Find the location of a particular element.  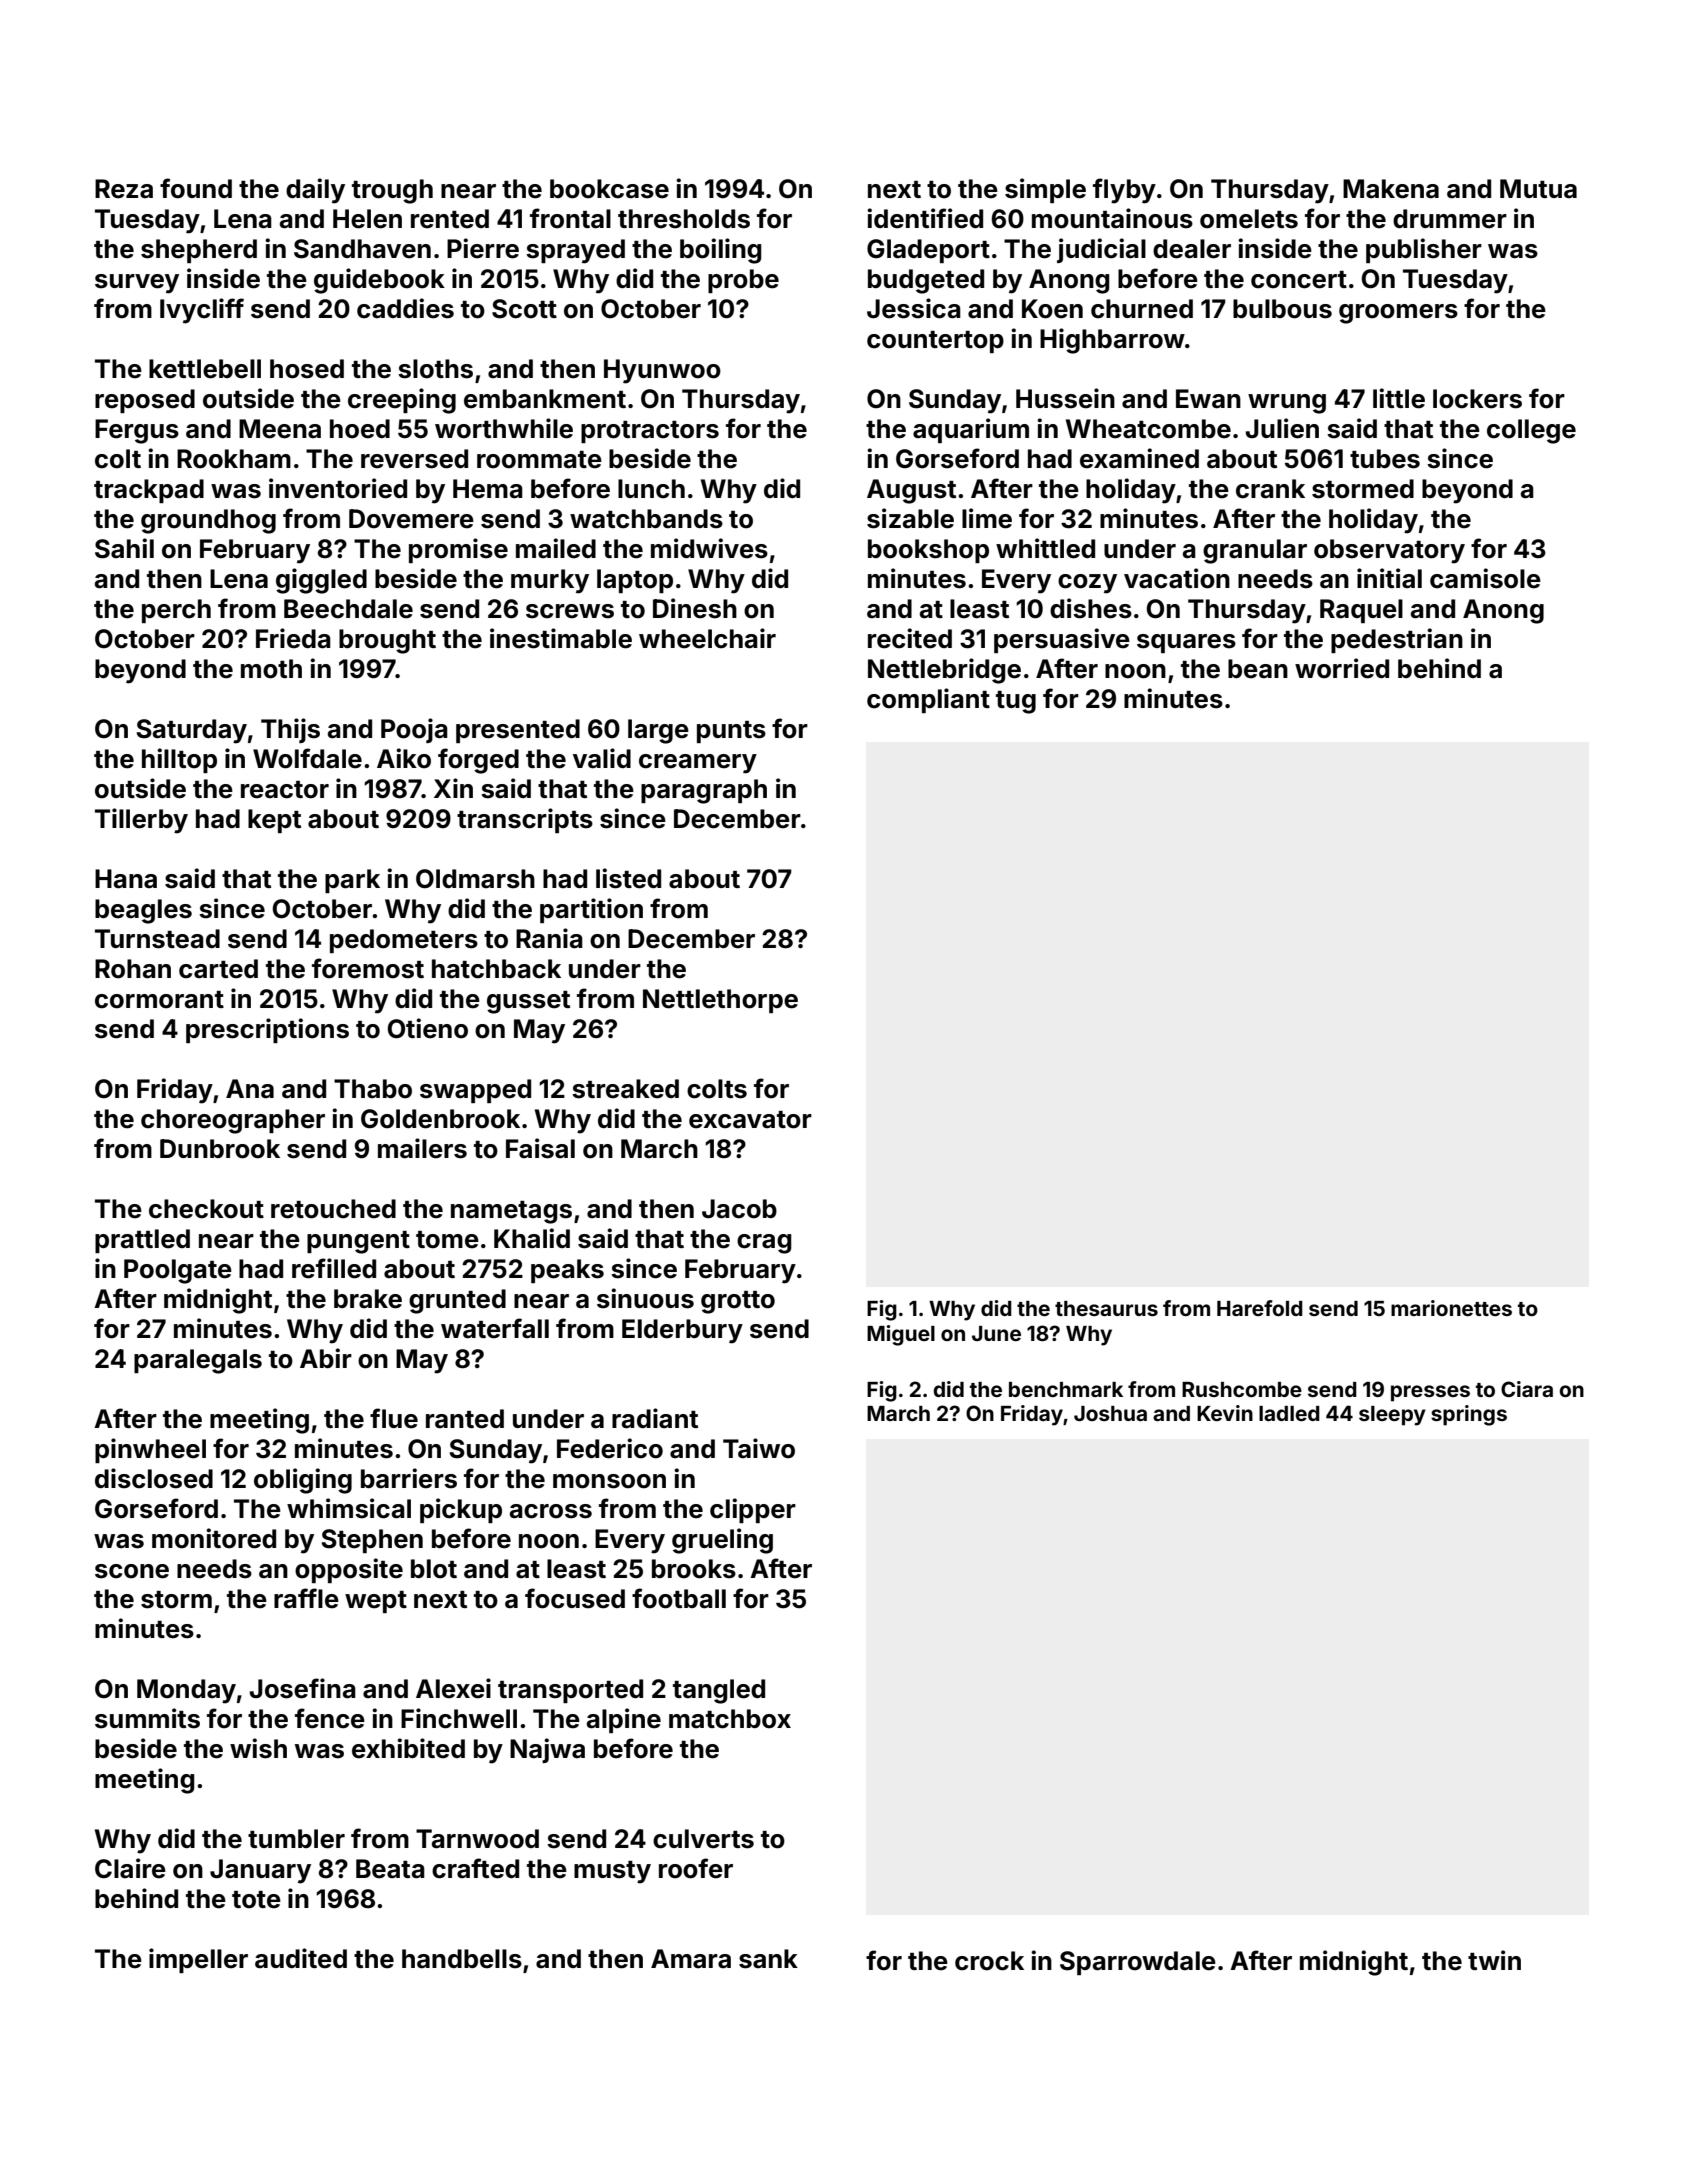

disclosed is located at coordinates (154, 1478).
